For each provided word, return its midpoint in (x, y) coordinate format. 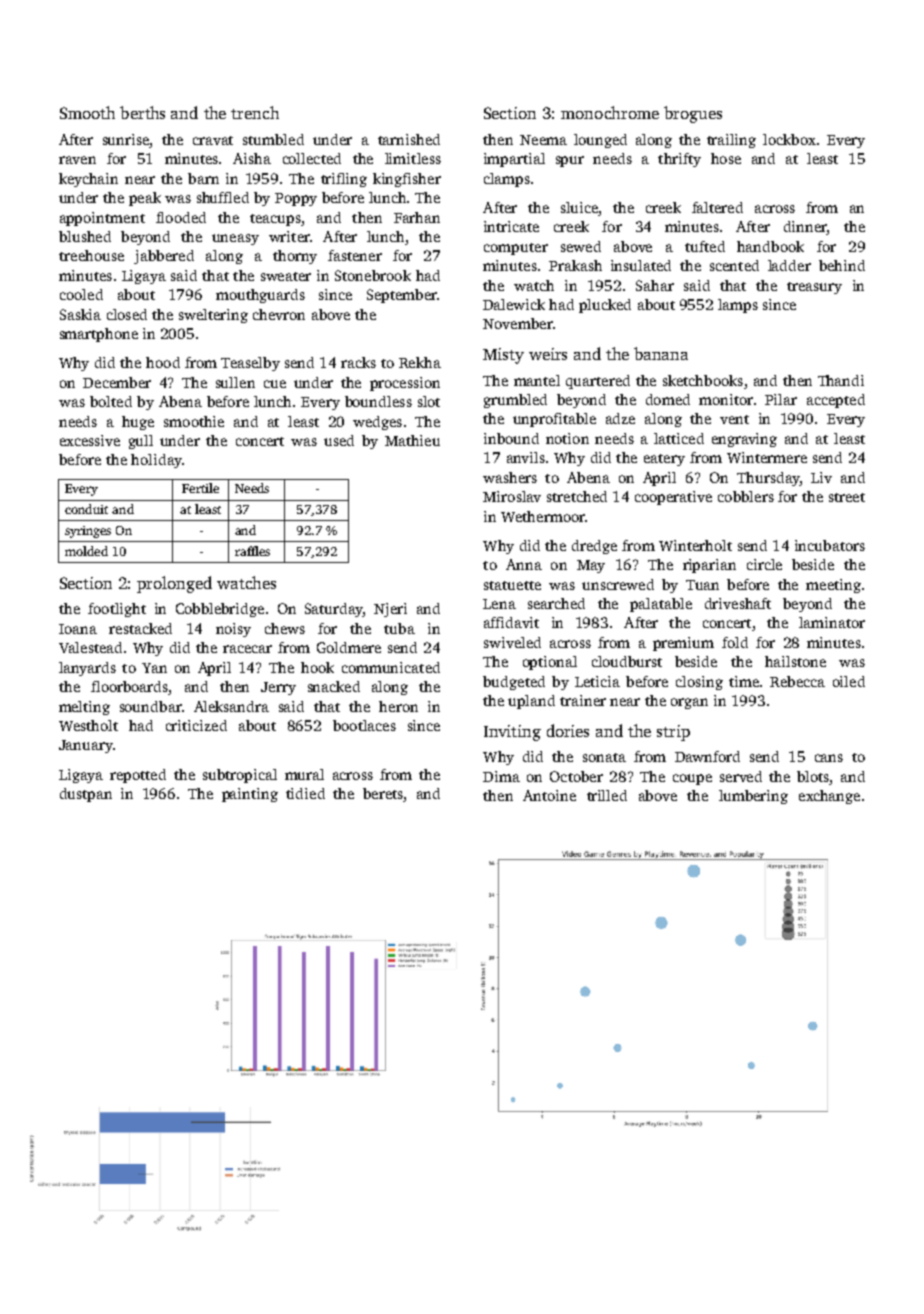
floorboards (129, 686)
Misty (503, 356)
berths (142, 112)
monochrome (610, 112)
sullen (235, 382)
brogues (693, 114)
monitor (726, 399)
